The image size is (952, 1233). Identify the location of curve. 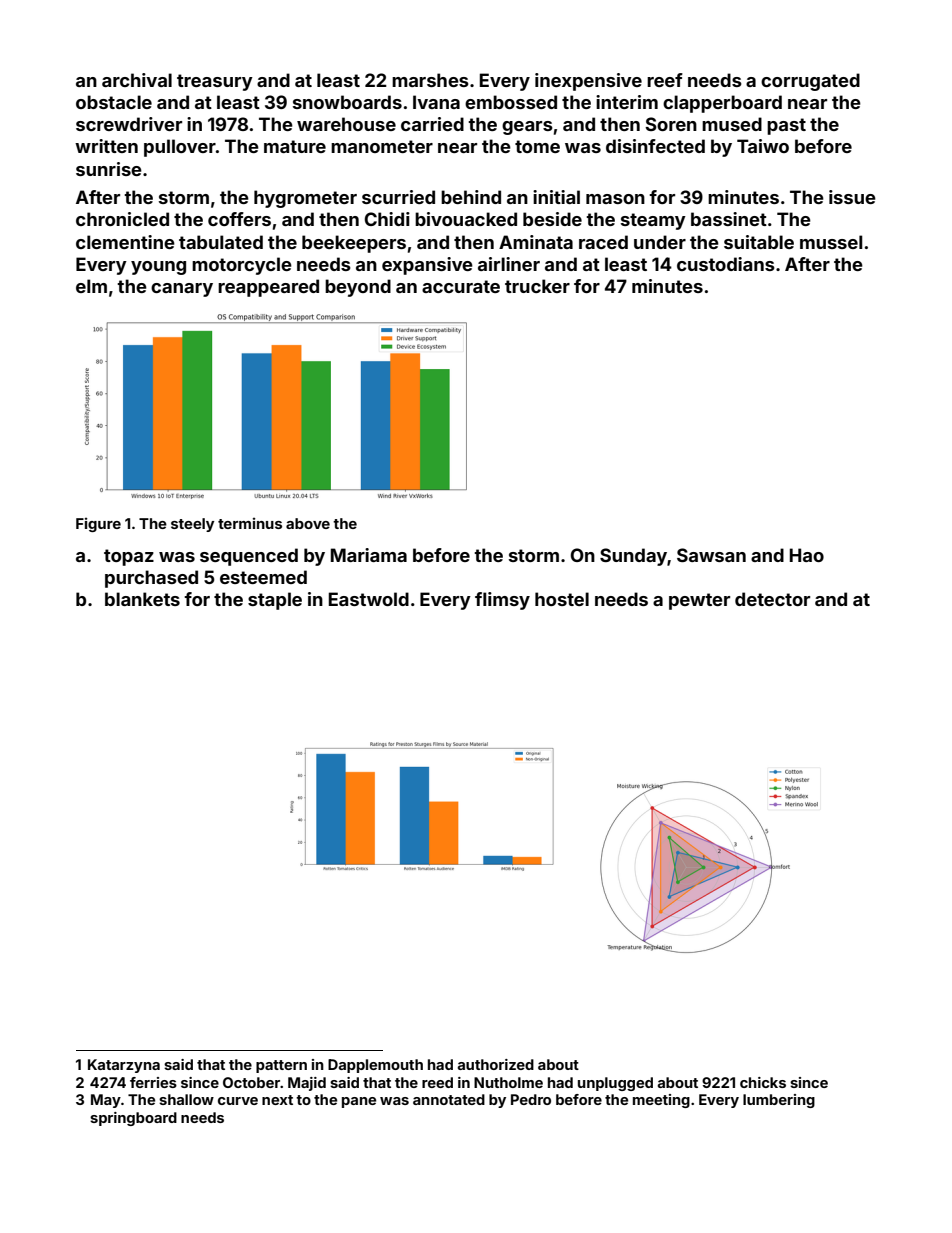
(238, 1101).
